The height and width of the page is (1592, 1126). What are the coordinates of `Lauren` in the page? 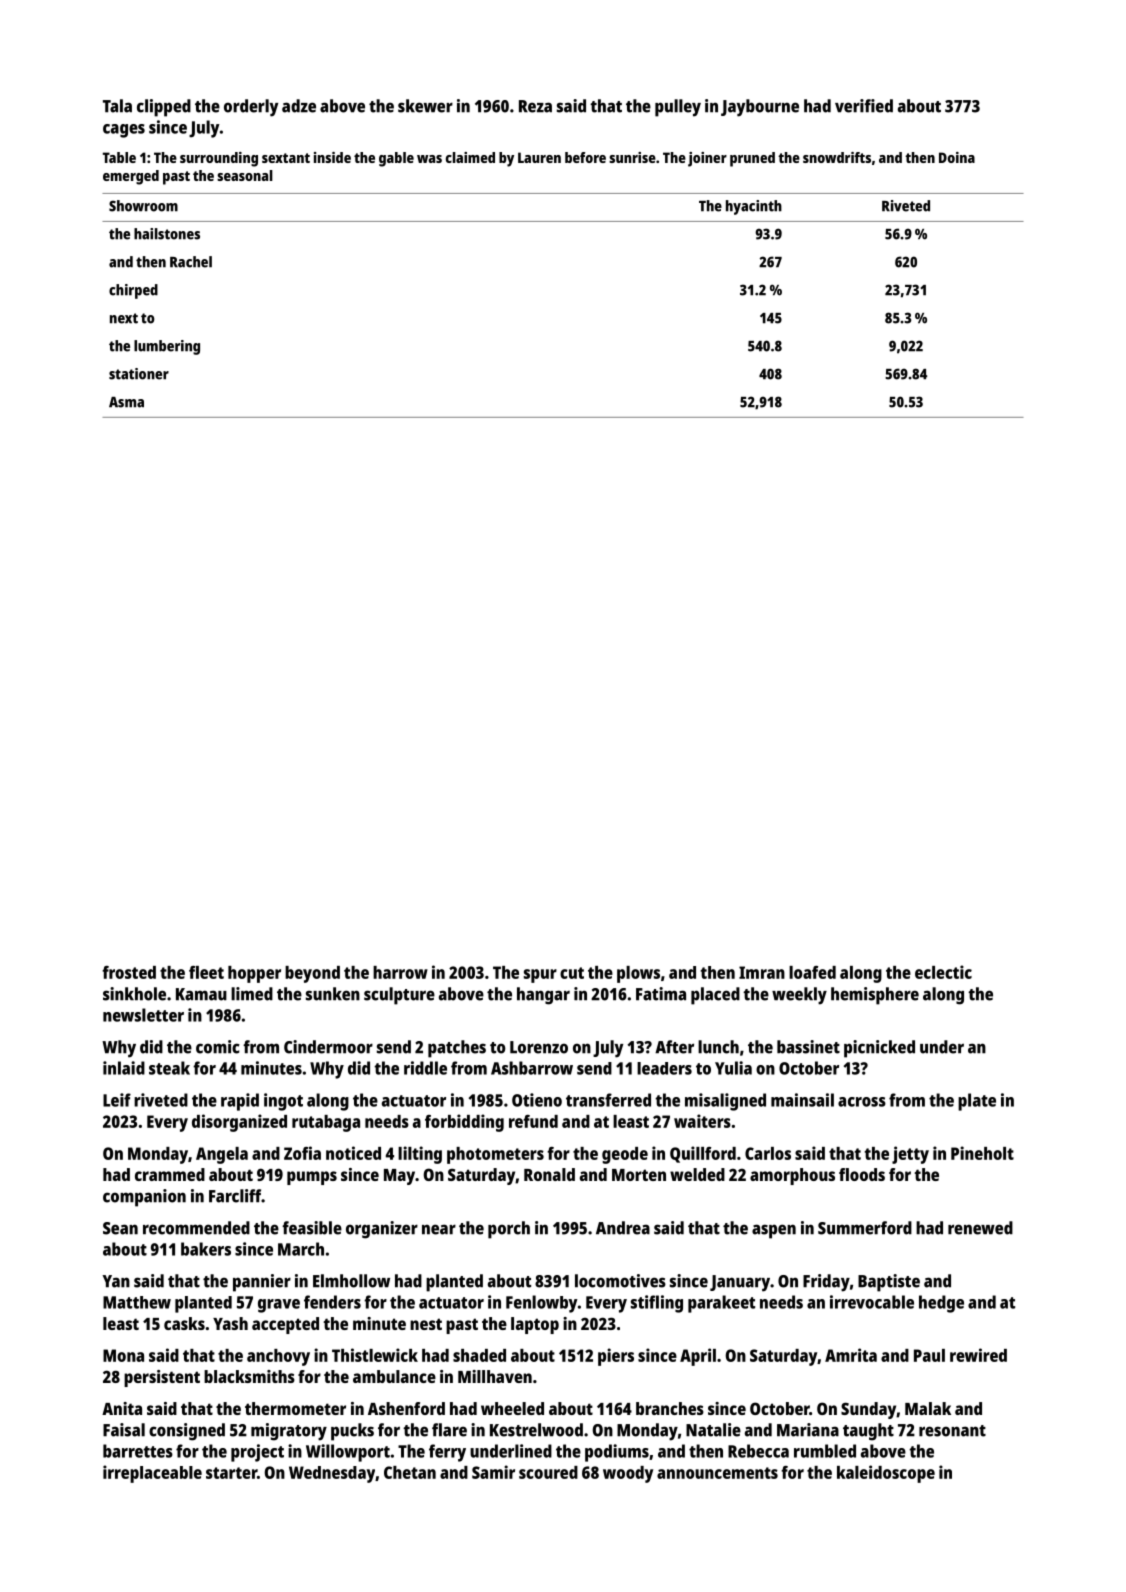 It's located at (539, 157).
